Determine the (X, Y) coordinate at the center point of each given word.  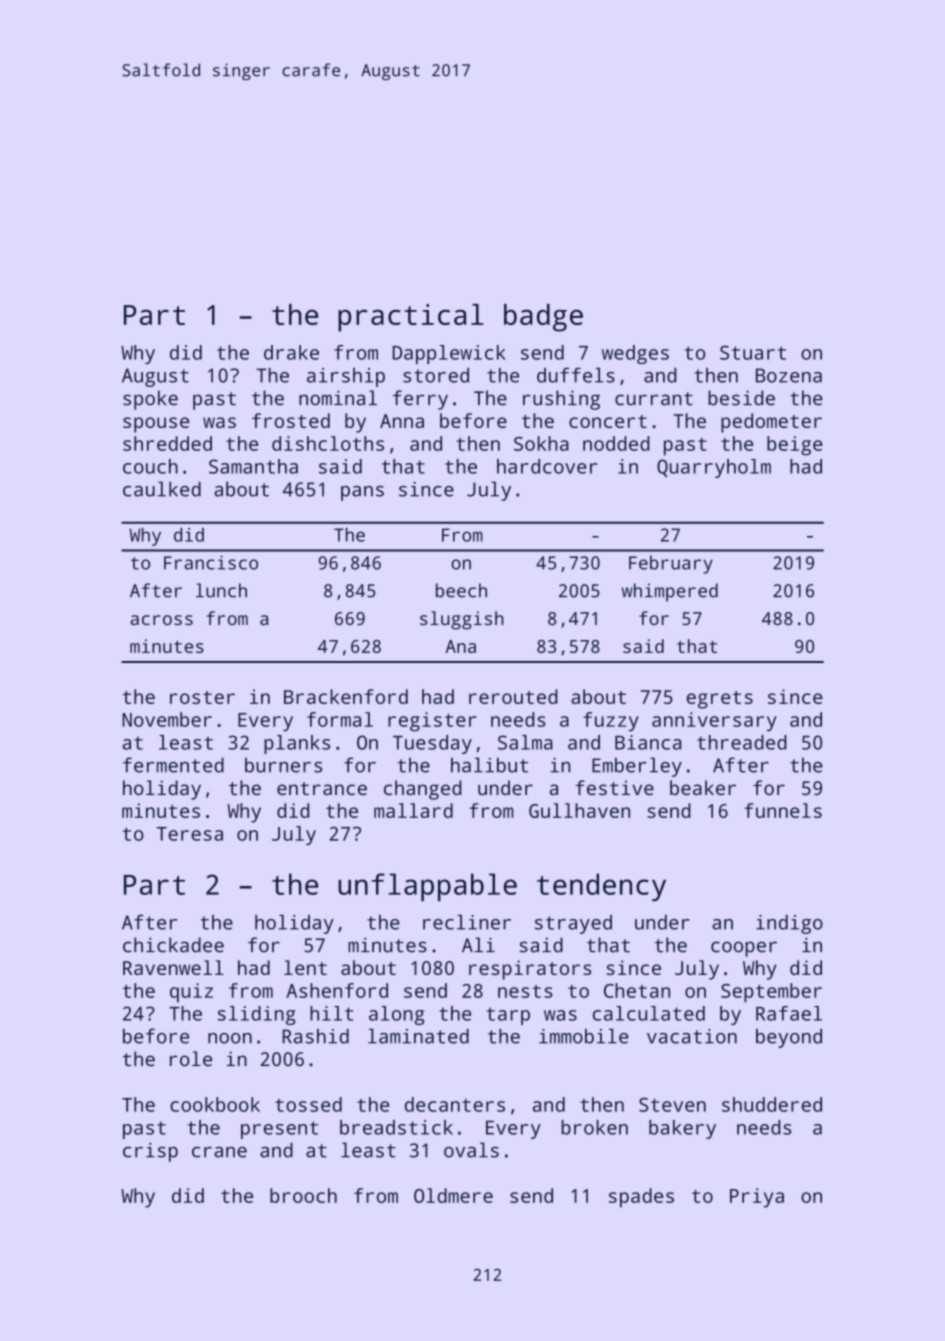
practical (410, 318)
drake (291, 352)
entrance (322, 788)
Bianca (648, 742)
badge (543, 318)
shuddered (772, 1104)
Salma (525, 742)
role (191, 1059)
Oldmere (453, 1195)
